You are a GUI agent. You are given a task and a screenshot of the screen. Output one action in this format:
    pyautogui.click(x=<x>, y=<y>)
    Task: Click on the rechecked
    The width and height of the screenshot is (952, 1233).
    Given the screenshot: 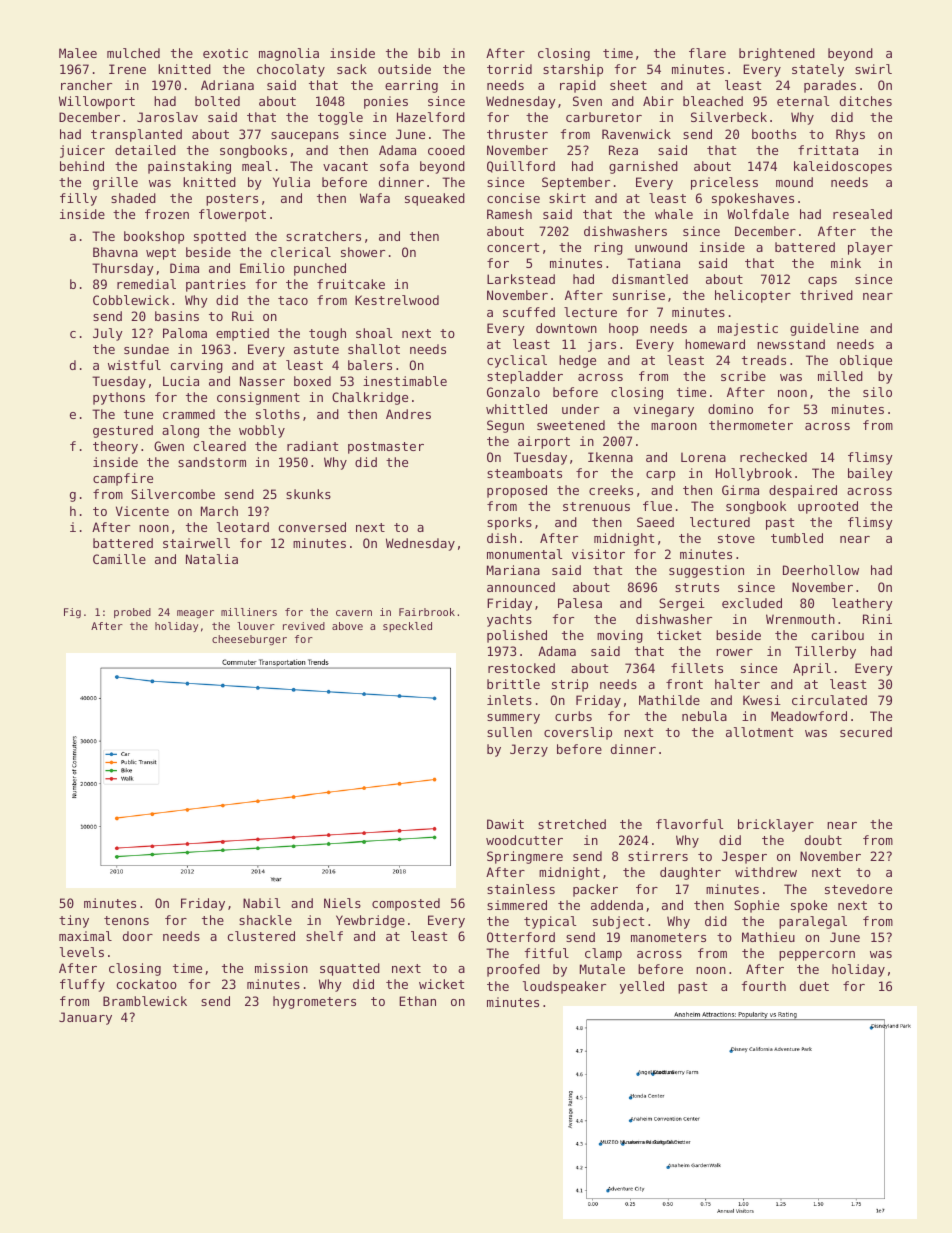 What is the action you would take?
    pyautogui.click(x=773, y=457)
